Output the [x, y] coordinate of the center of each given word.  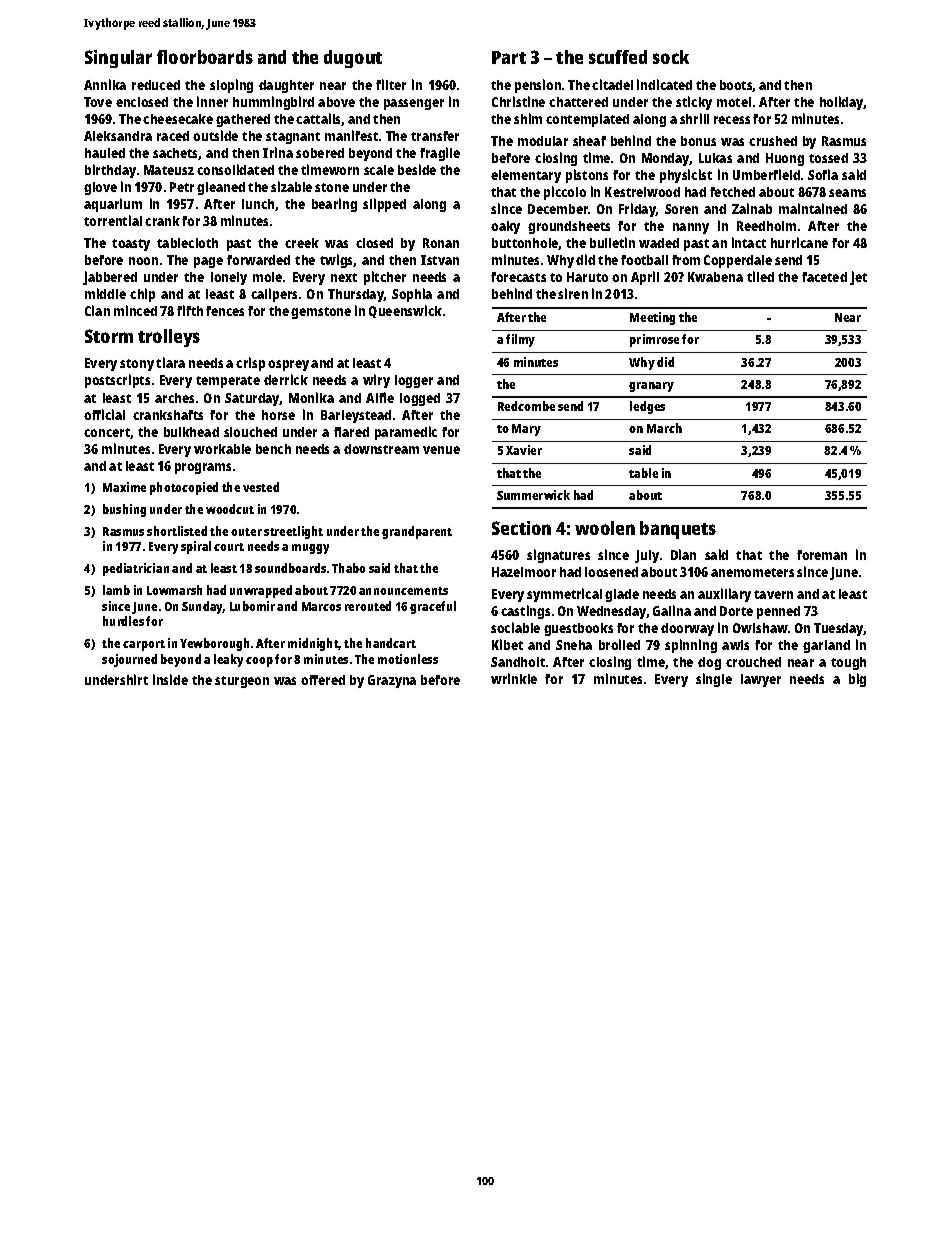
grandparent [417, 532]
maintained [813, 208]
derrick [286, 379]
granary [651, 387]
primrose [654, 340]
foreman [822, 555]
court [229, 547]
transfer [435, 136]
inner [212, 101]
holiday [842, 103]
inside [170, 679]
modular [543, 141]
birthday [110, 171]
